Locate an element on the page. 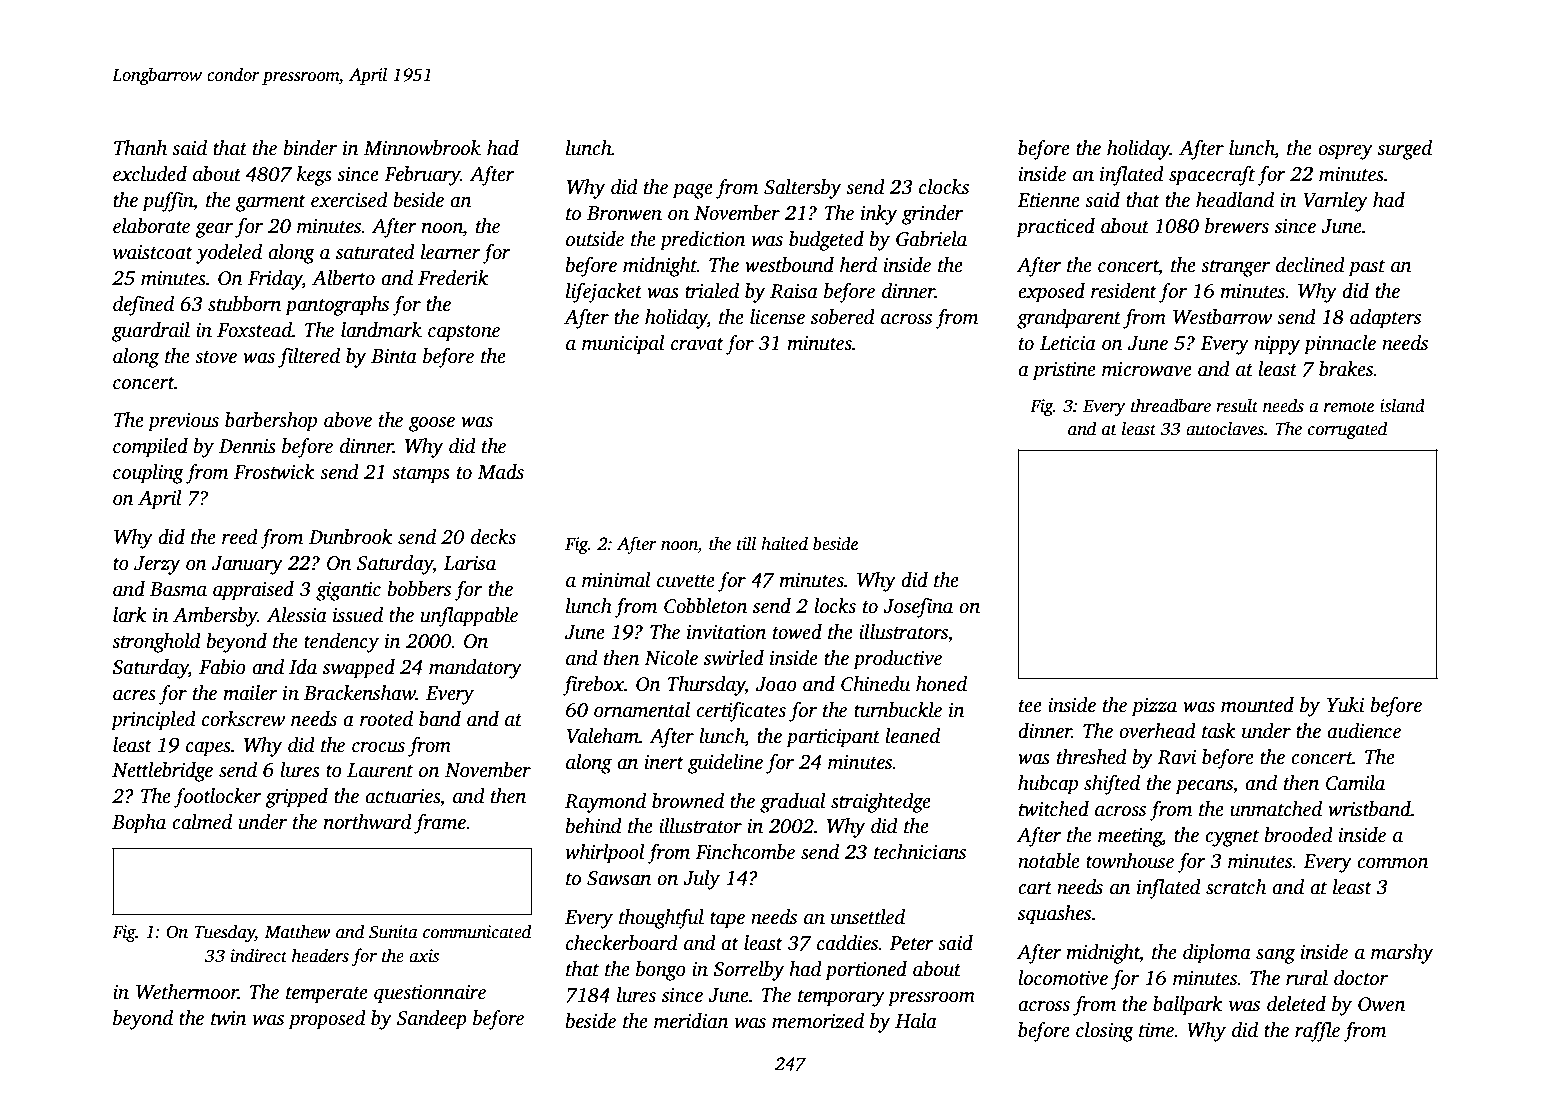  cravat is located at coordinates (697, 344).
